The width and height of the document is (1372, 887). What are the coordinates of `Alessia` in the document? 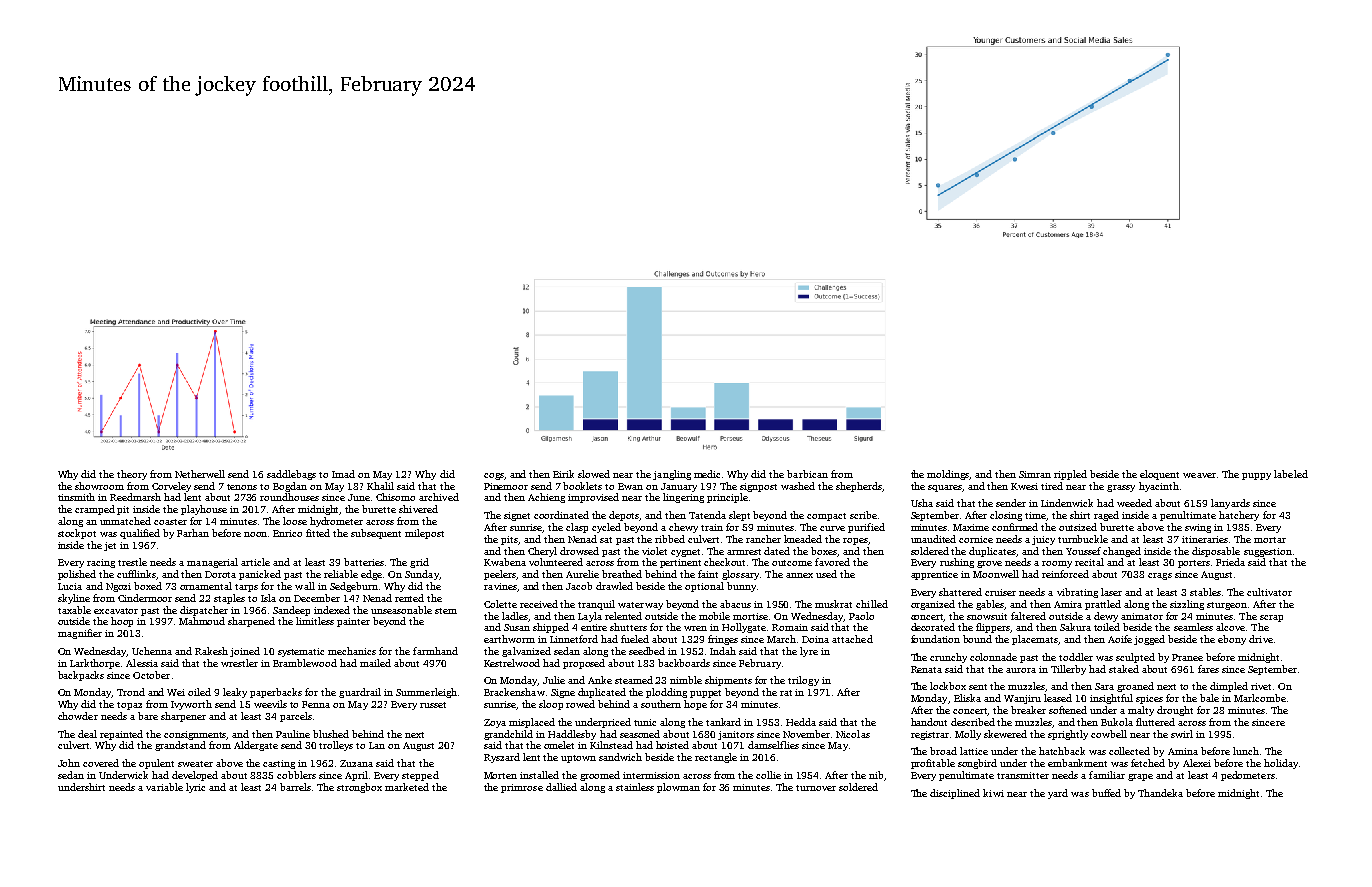 It's located at (142, 663).
